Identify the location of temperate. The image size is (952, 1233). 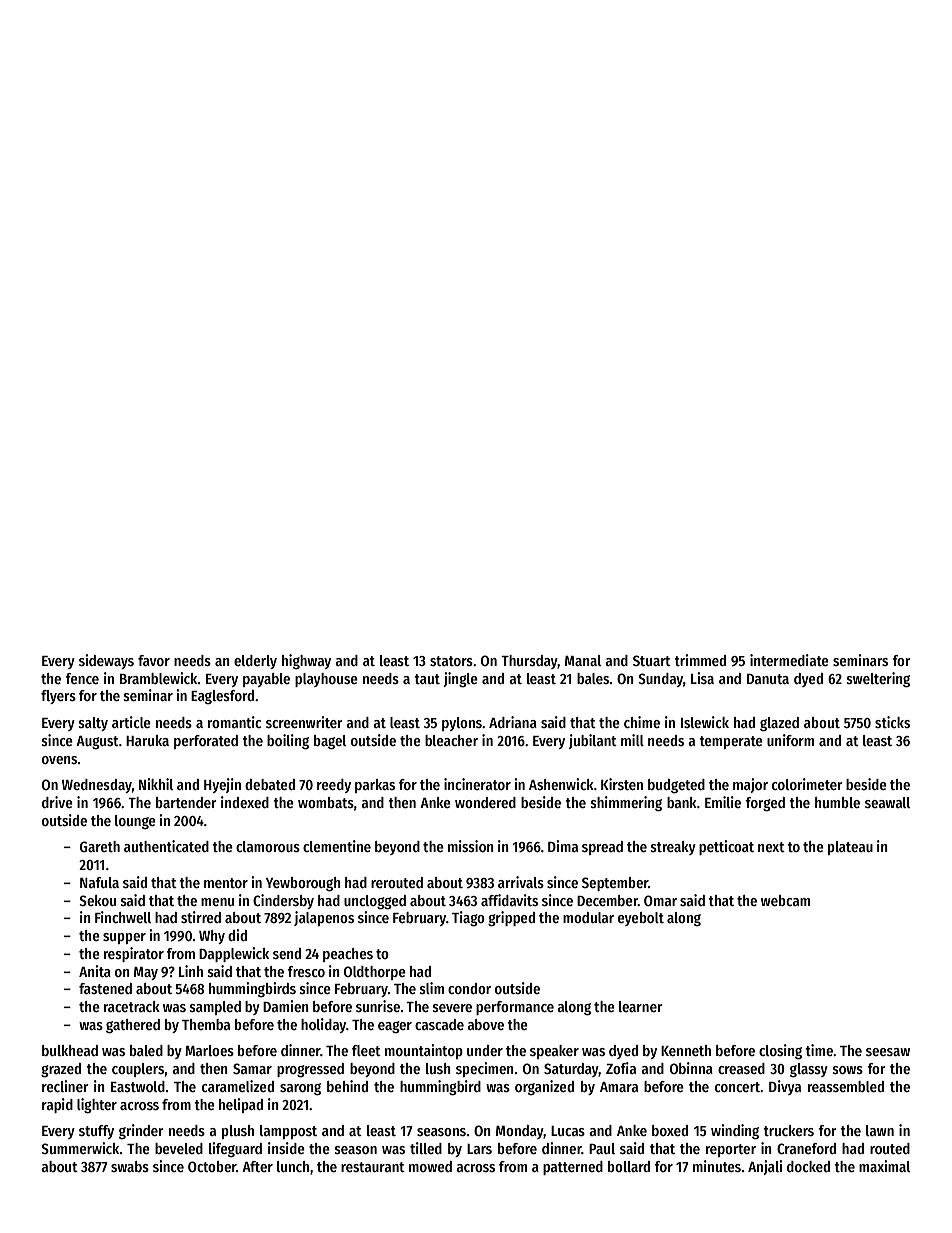
(731, 742).
